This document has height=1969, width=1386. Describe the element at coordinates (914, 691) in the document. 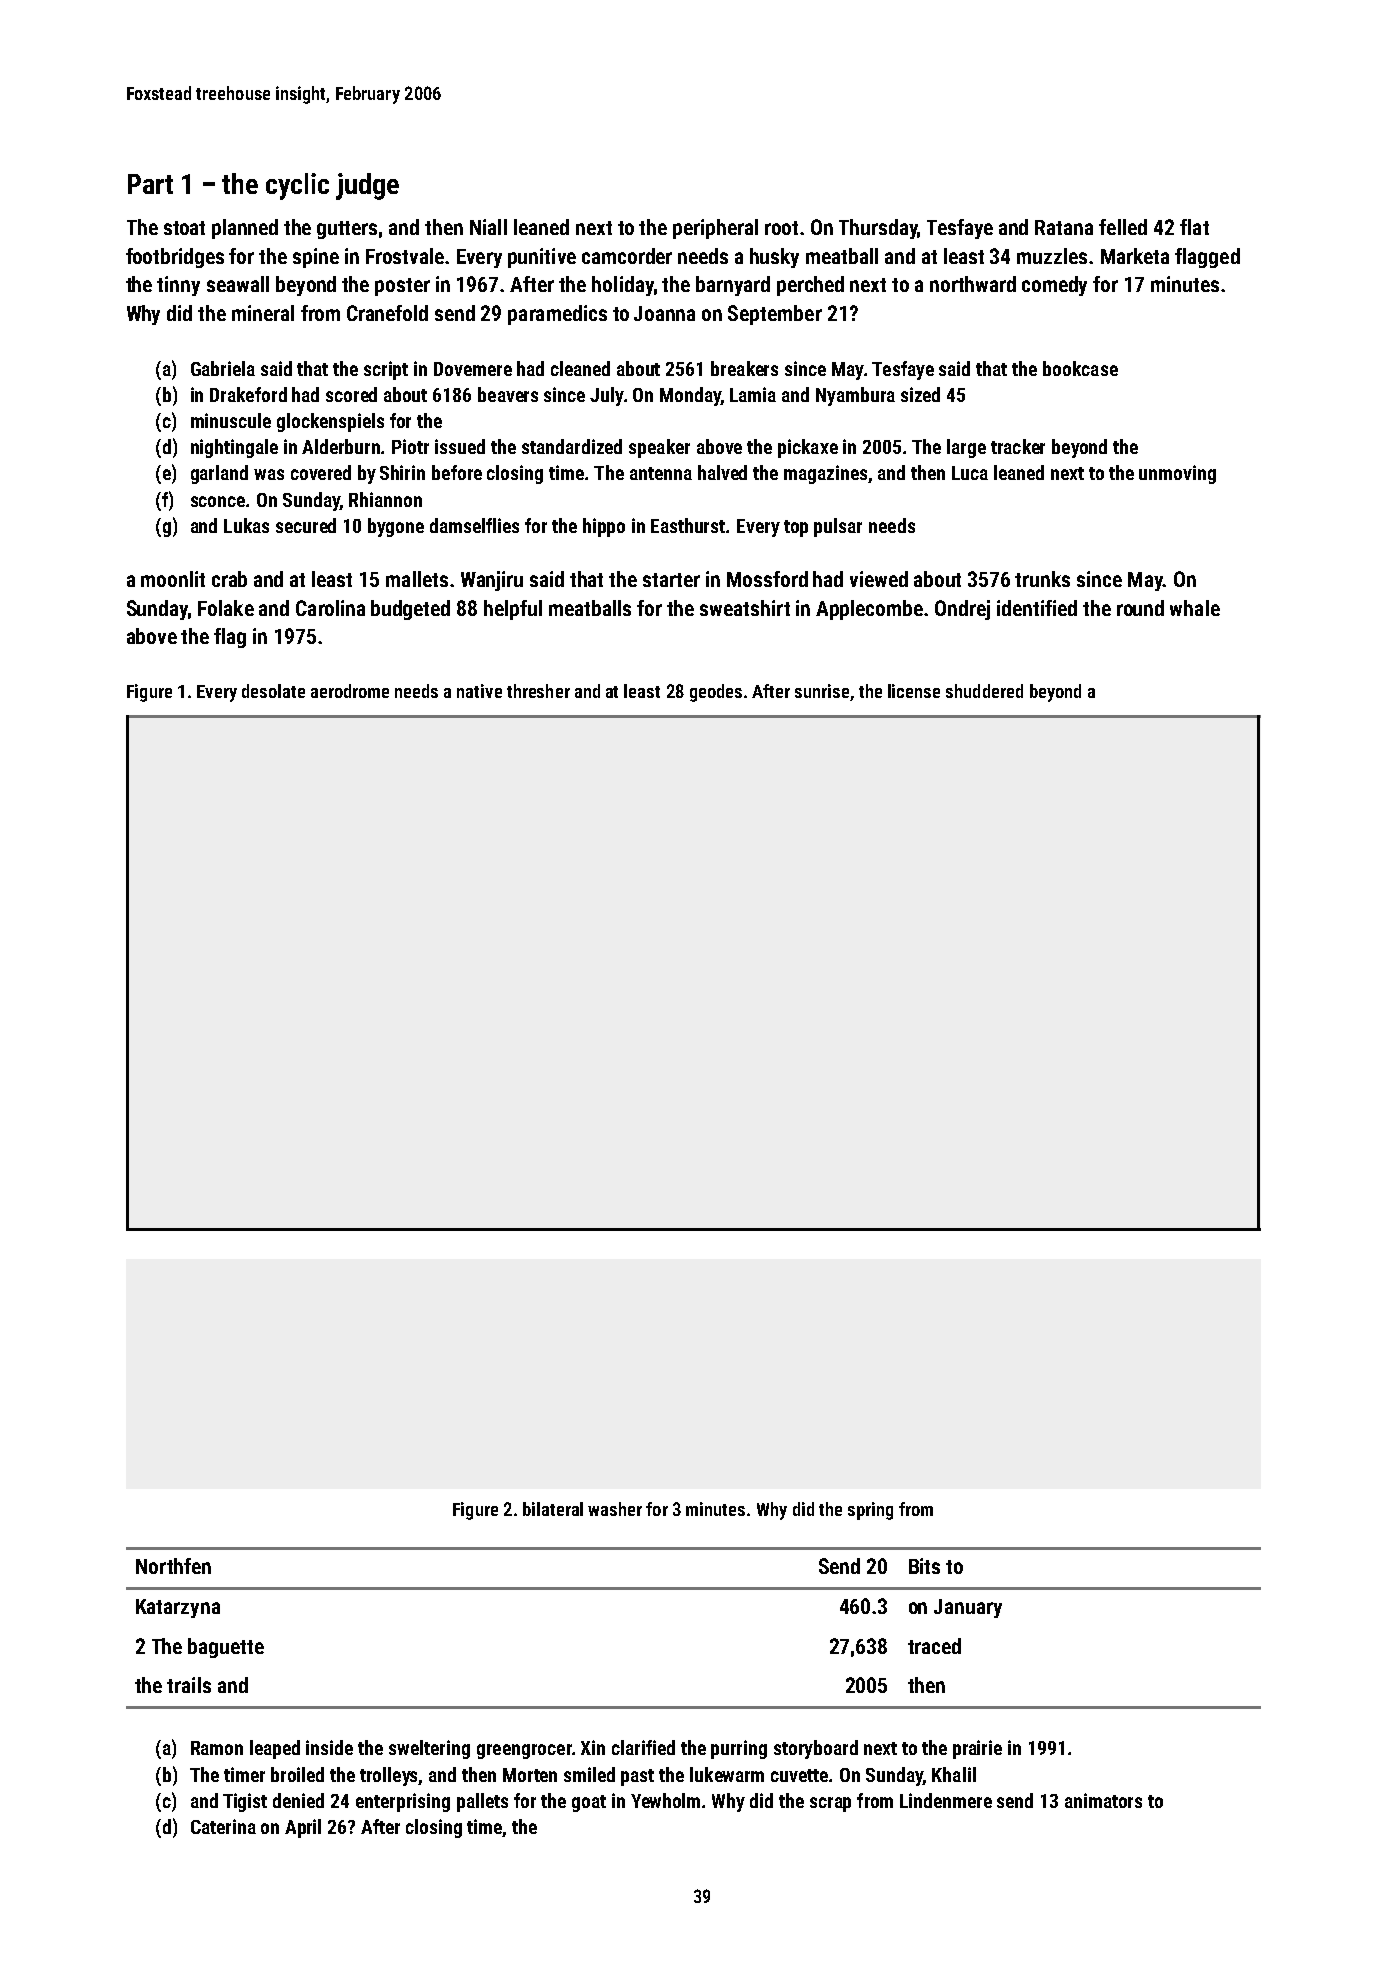

I see `license` at that location.
